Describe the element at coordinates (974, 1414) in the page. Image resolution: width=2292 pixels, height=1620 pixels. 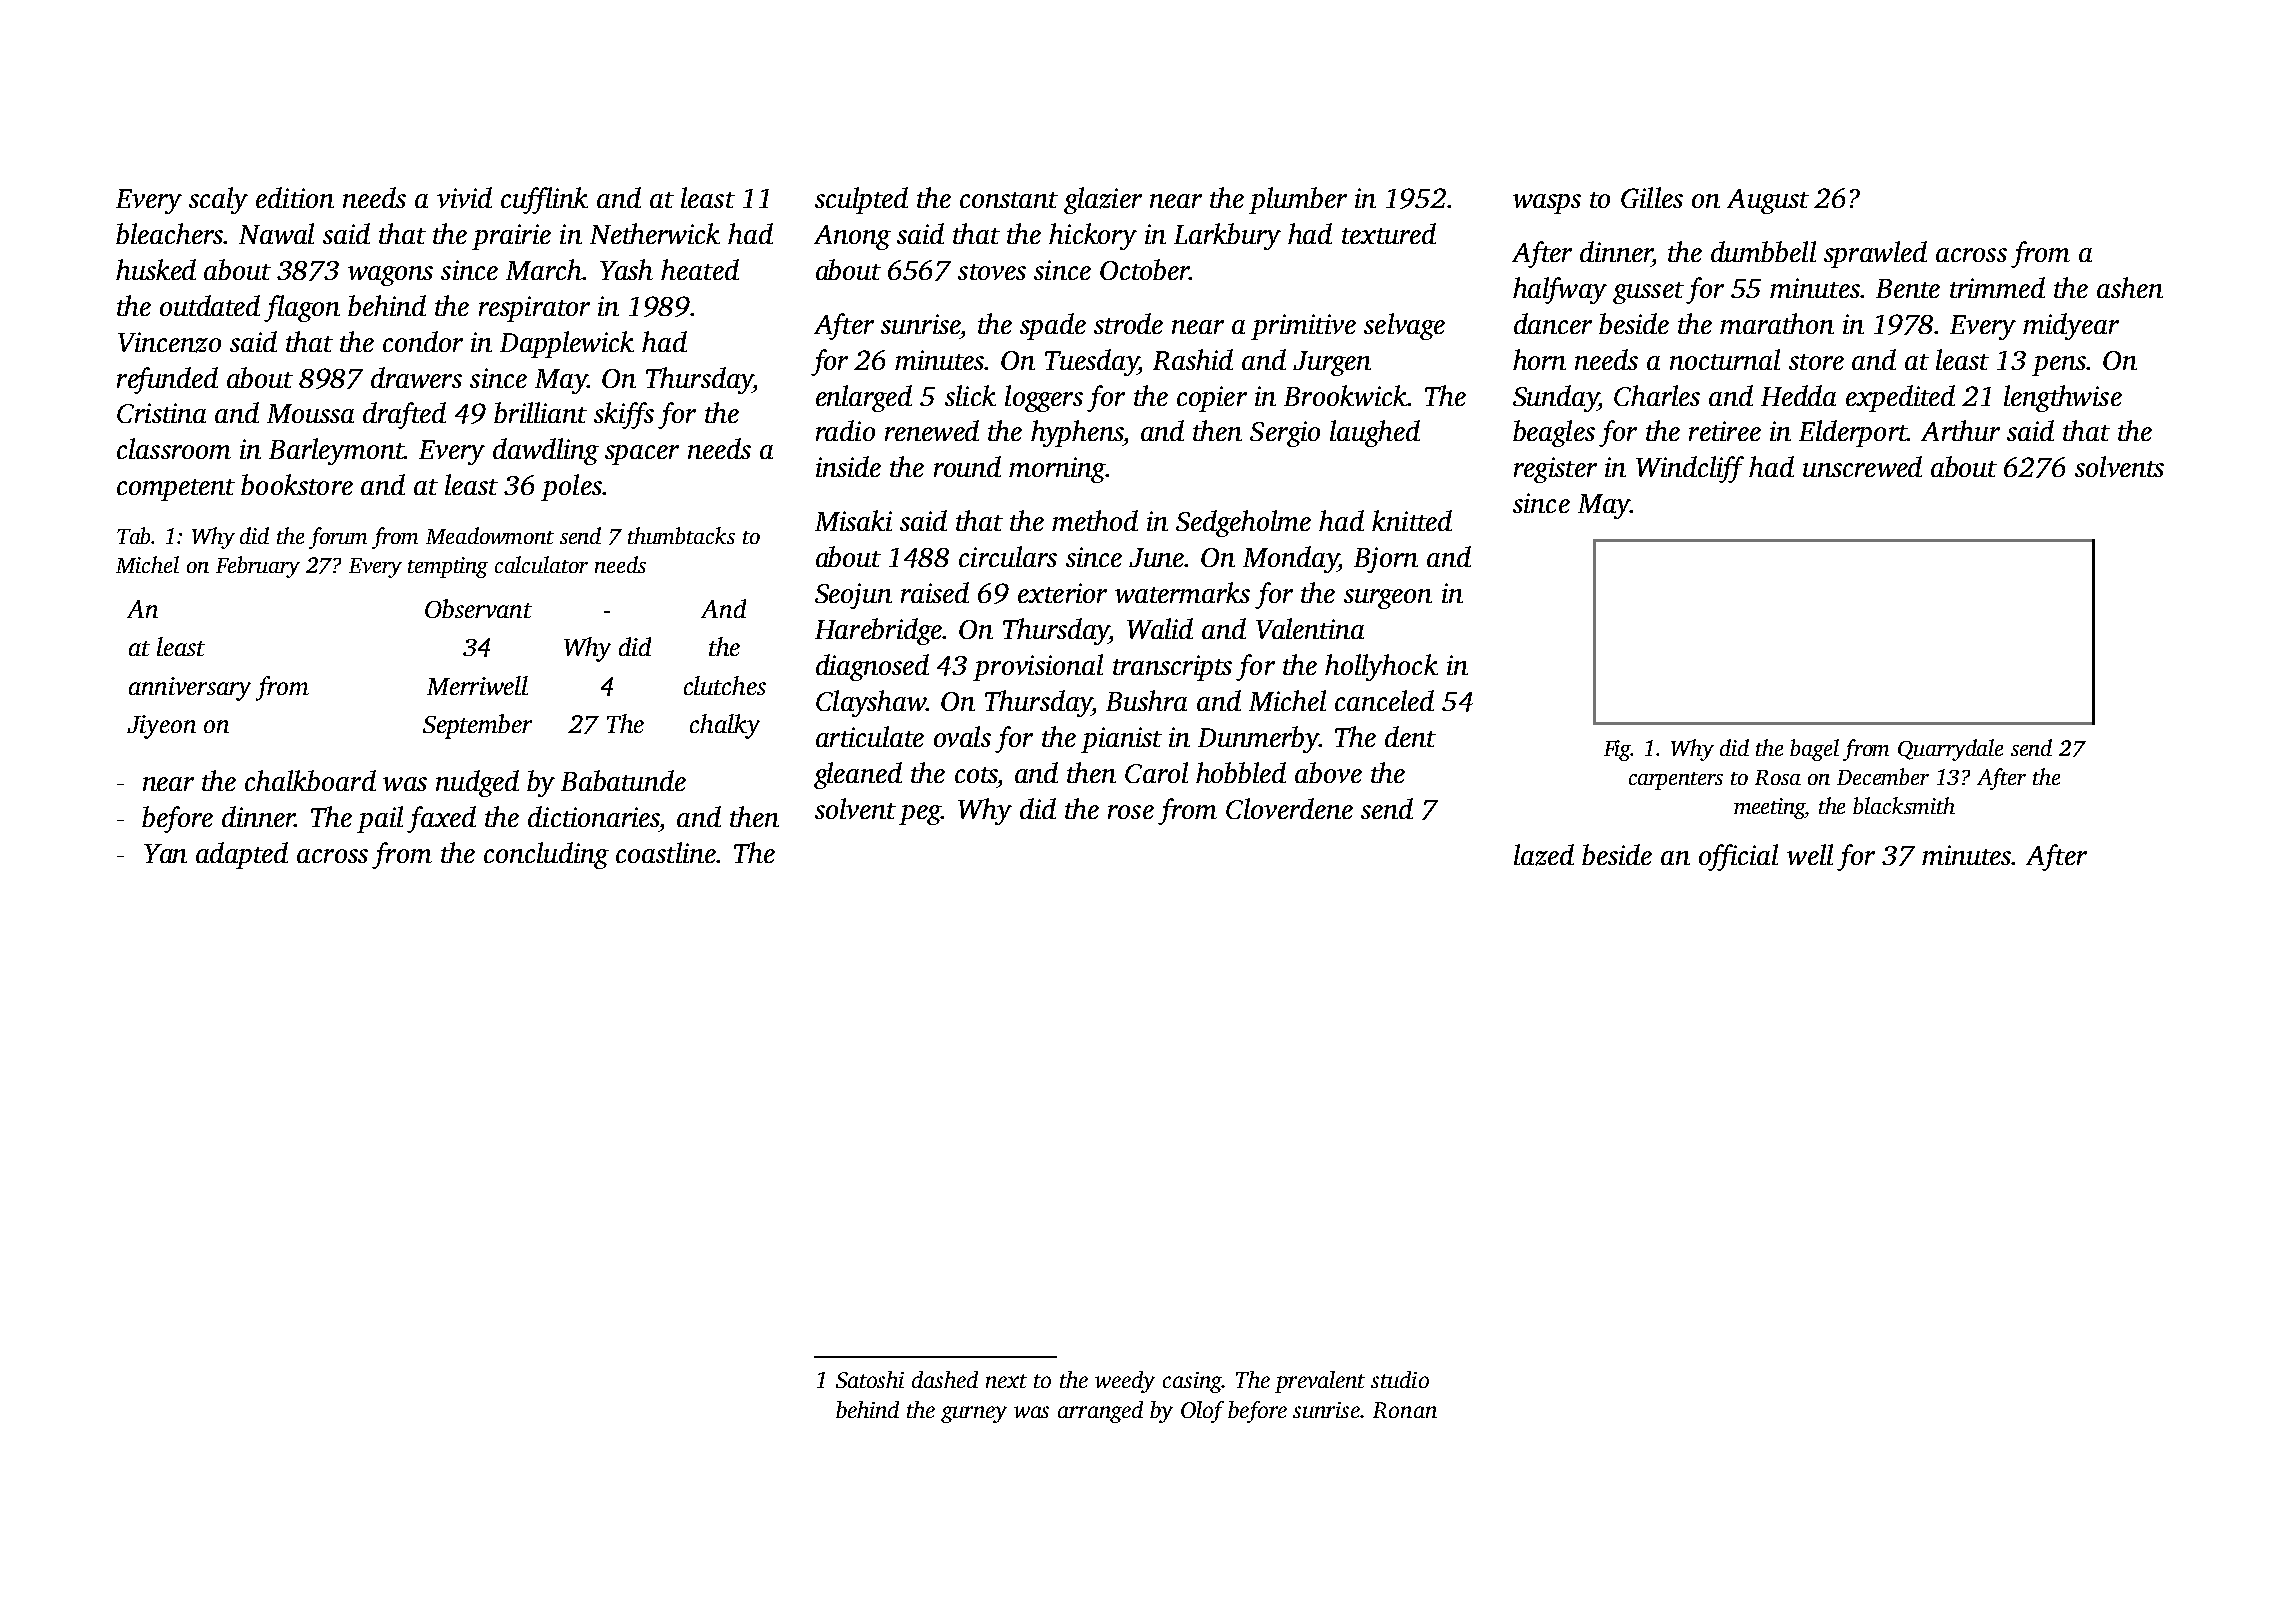
I see `gurney` at that location.
